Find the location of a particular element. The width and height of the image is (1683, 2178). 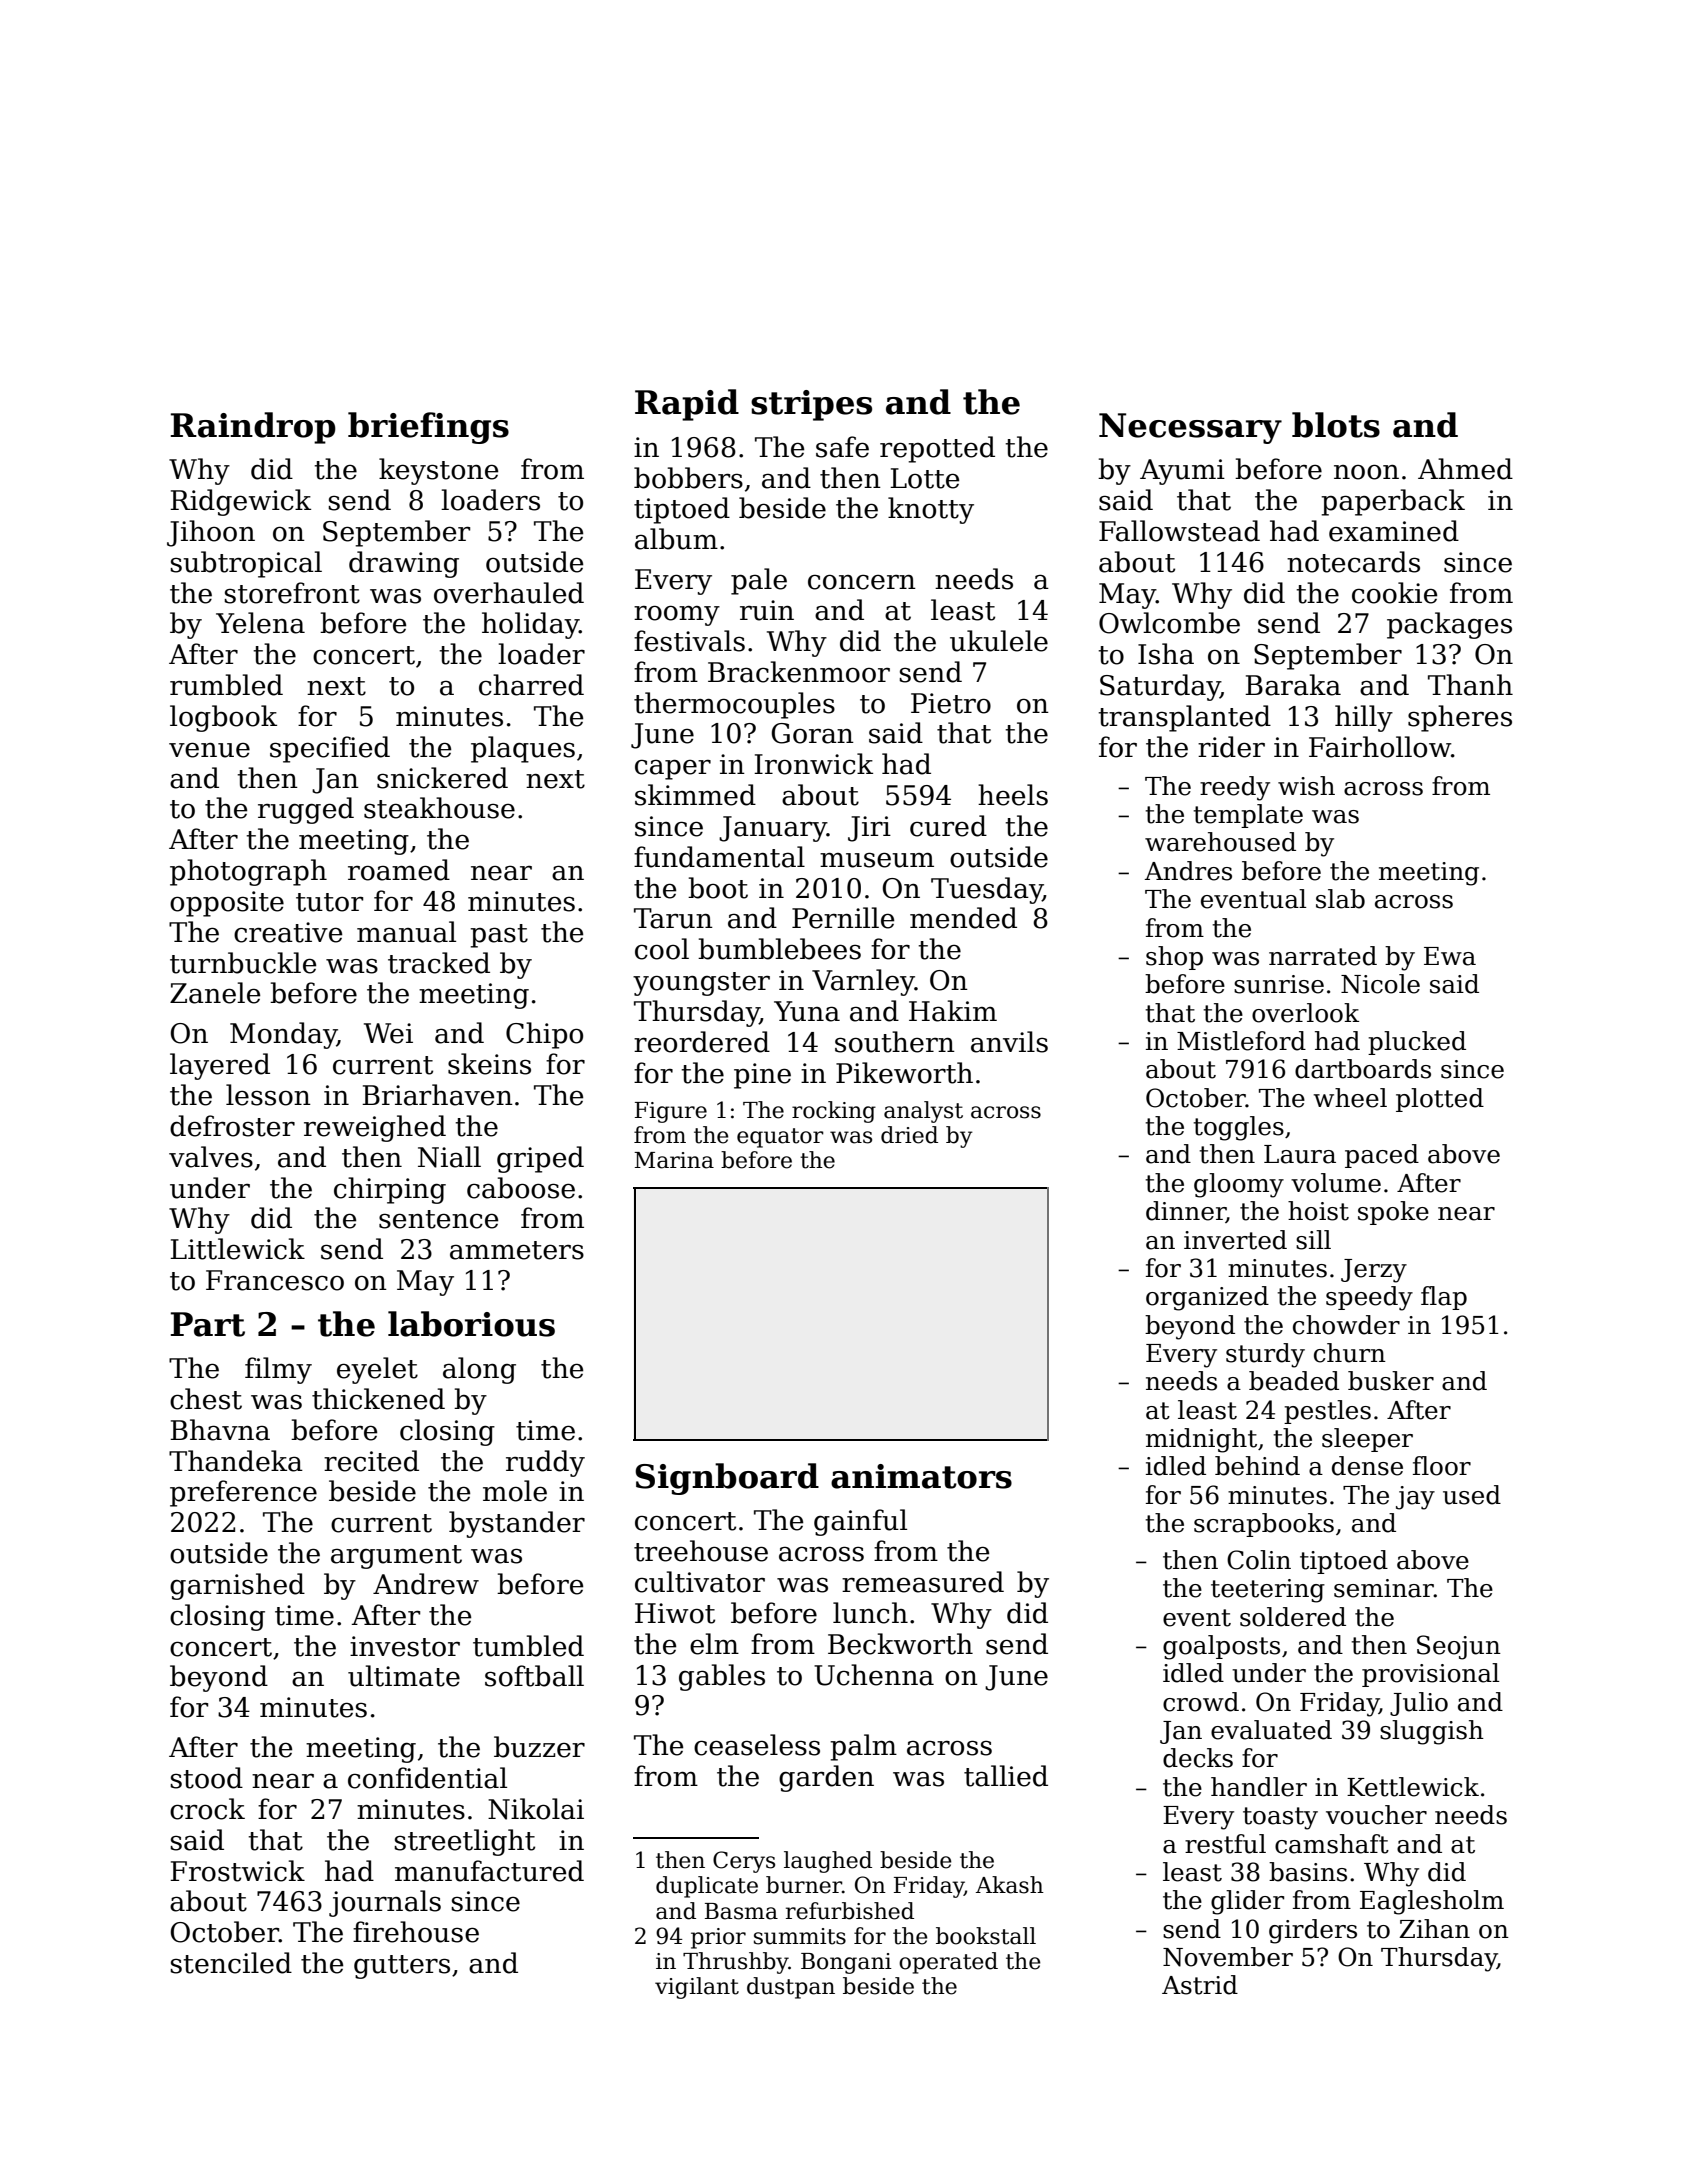

Chipo is located at coordinates (544, 1035).
